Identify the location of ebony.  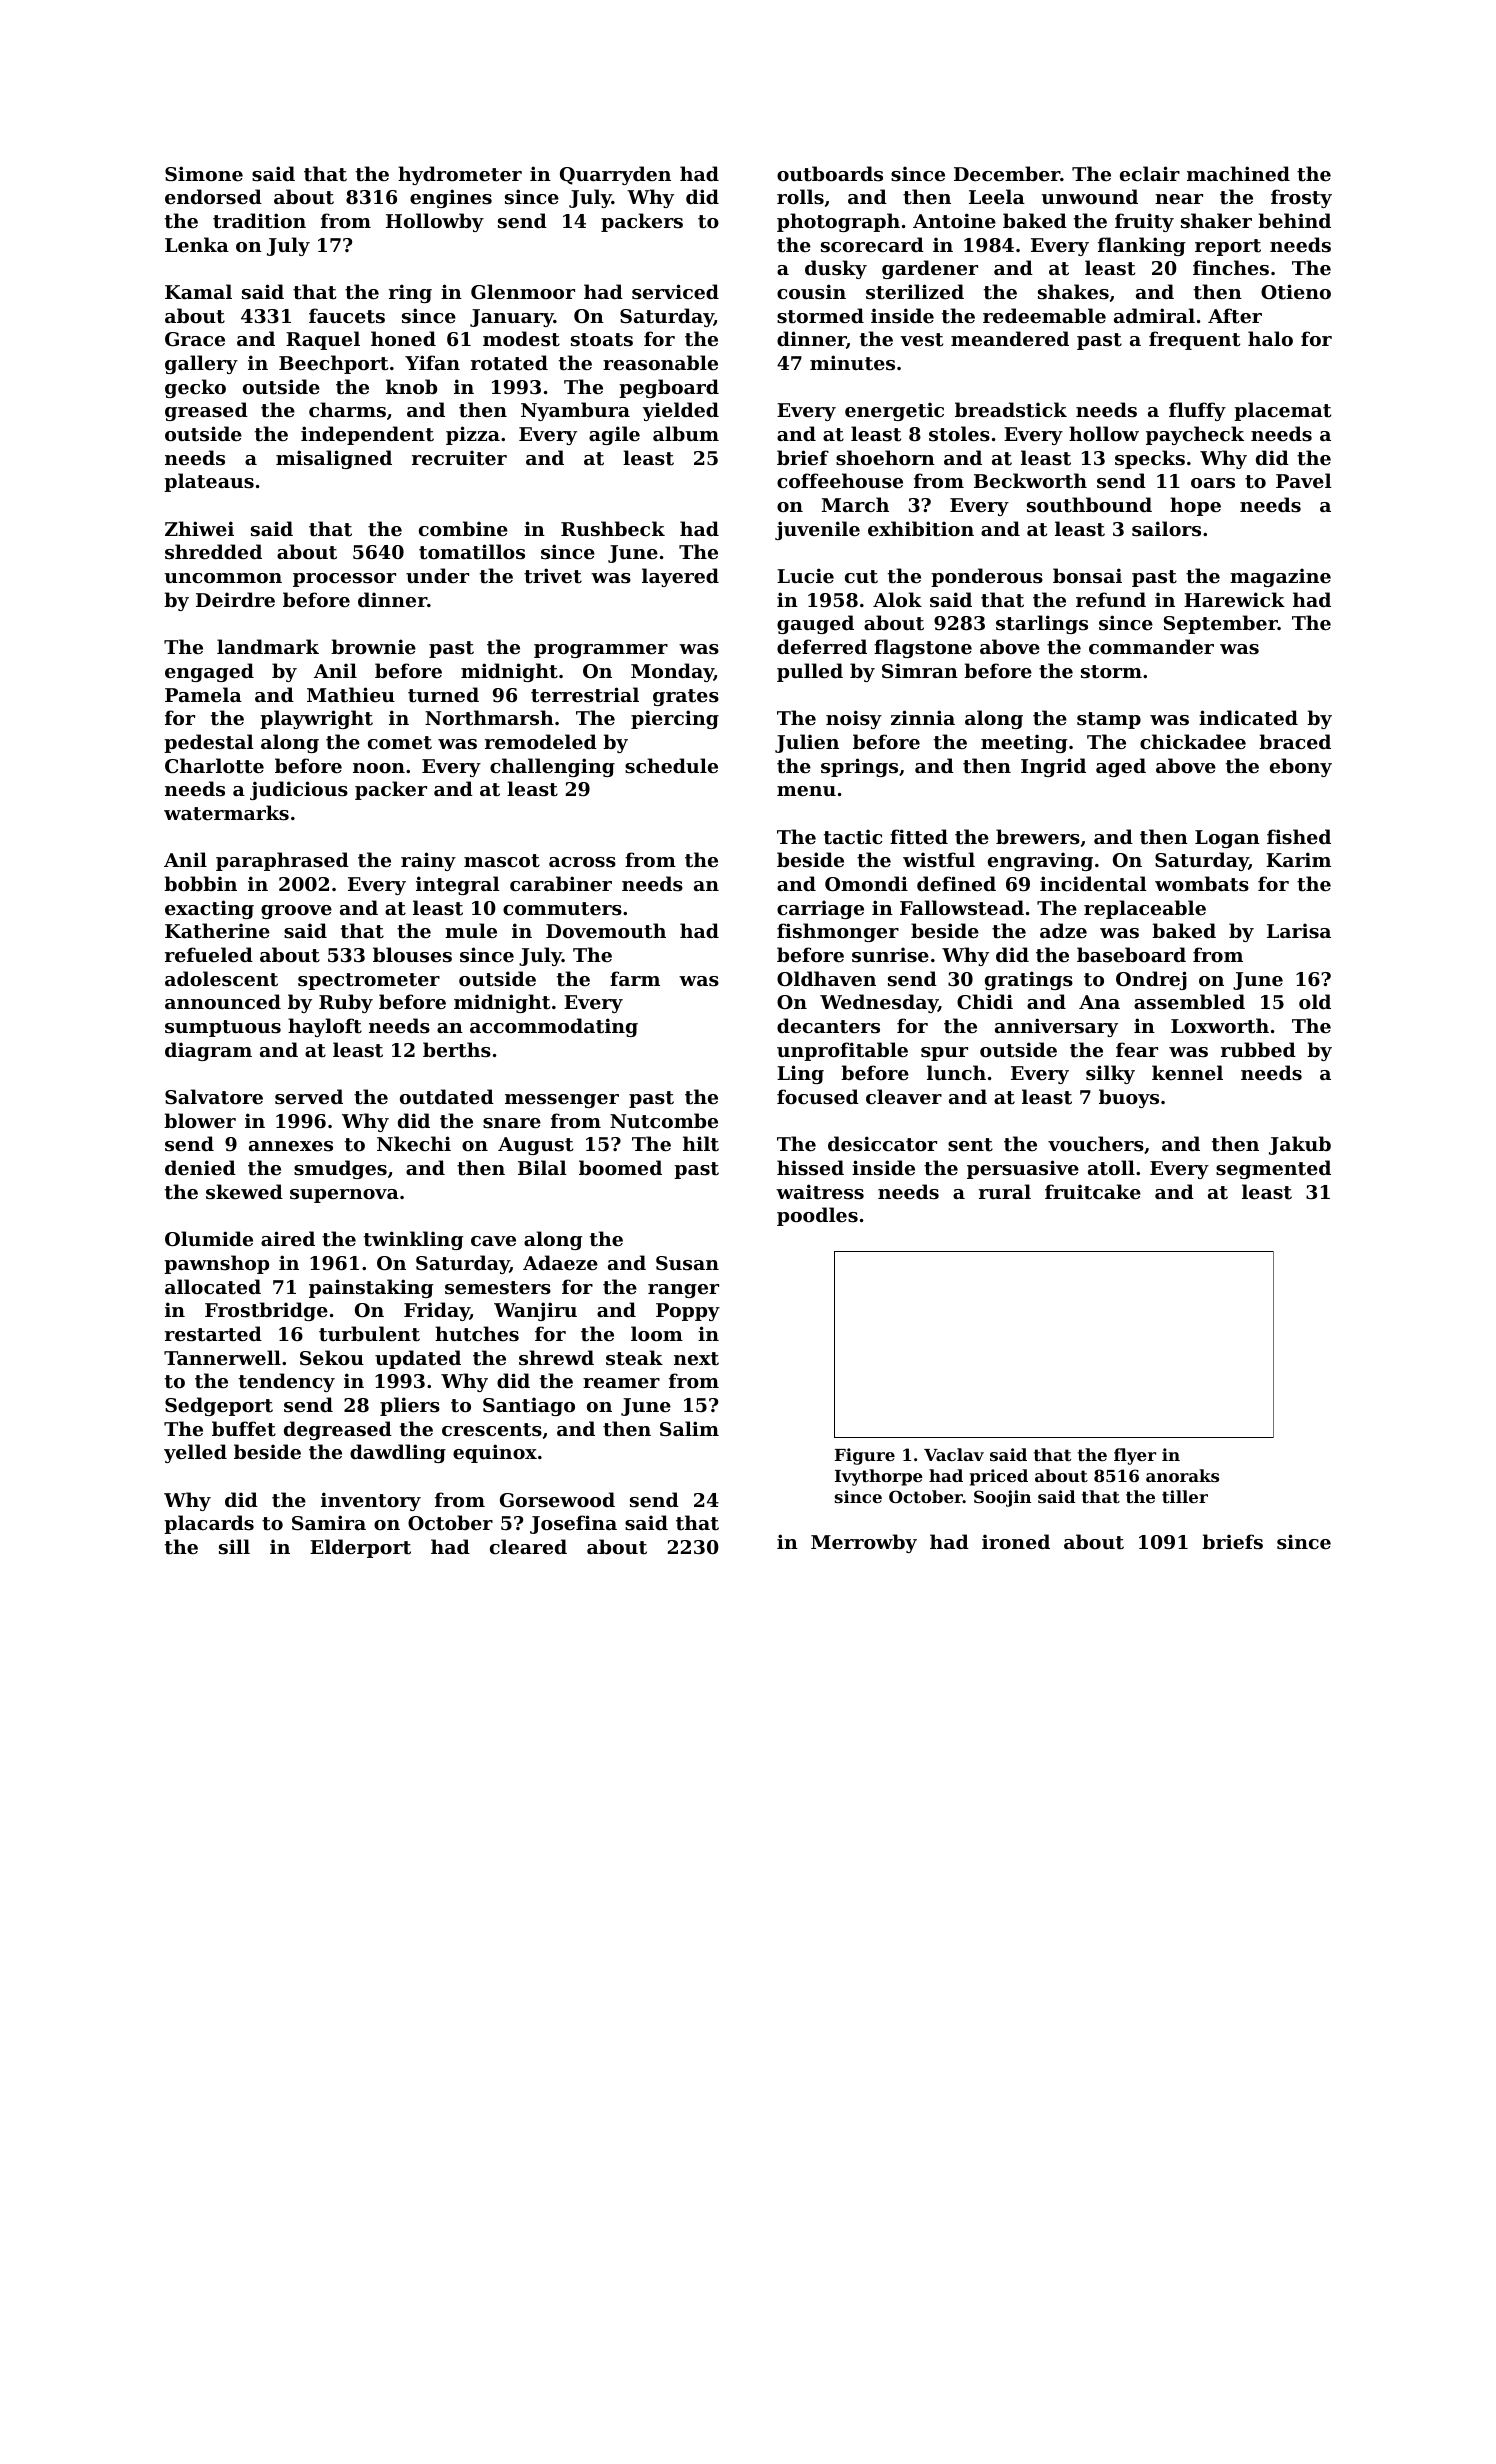
(1301, 767).
